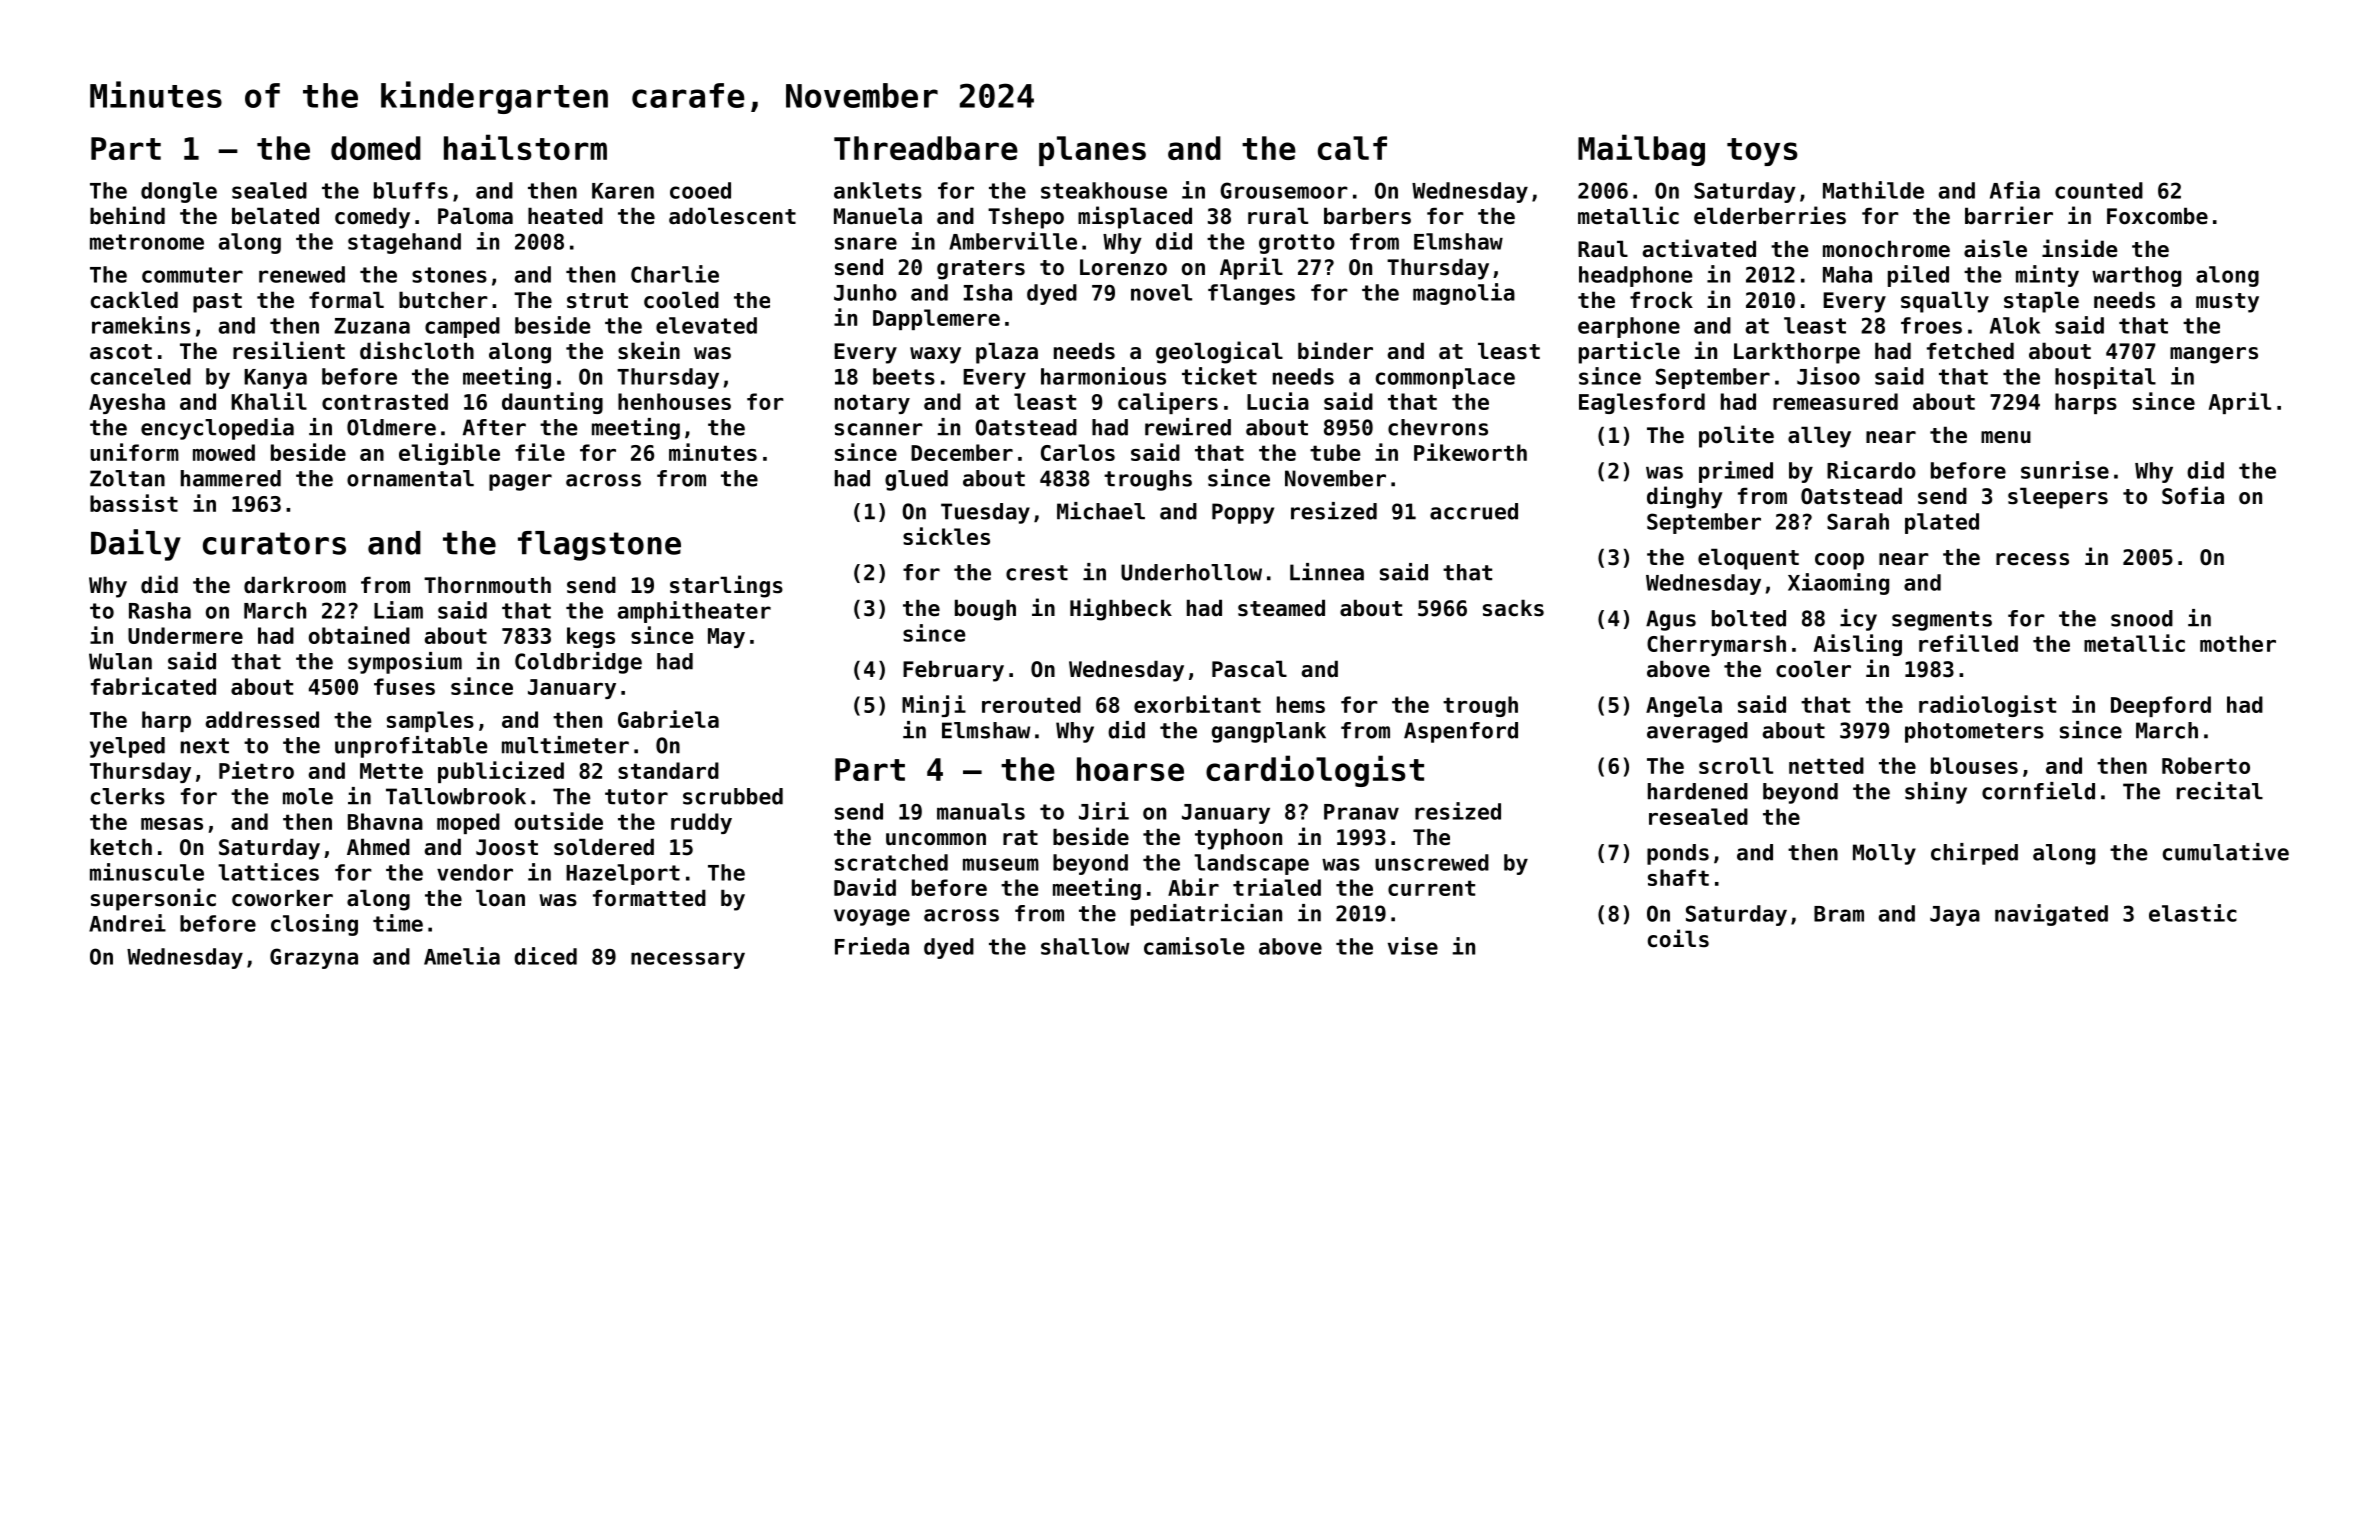 The width and height of the screenshot is (2380, 1540). Describe the element at coordinates (565, 216) in the screenshot. I see `heated` at that location.
